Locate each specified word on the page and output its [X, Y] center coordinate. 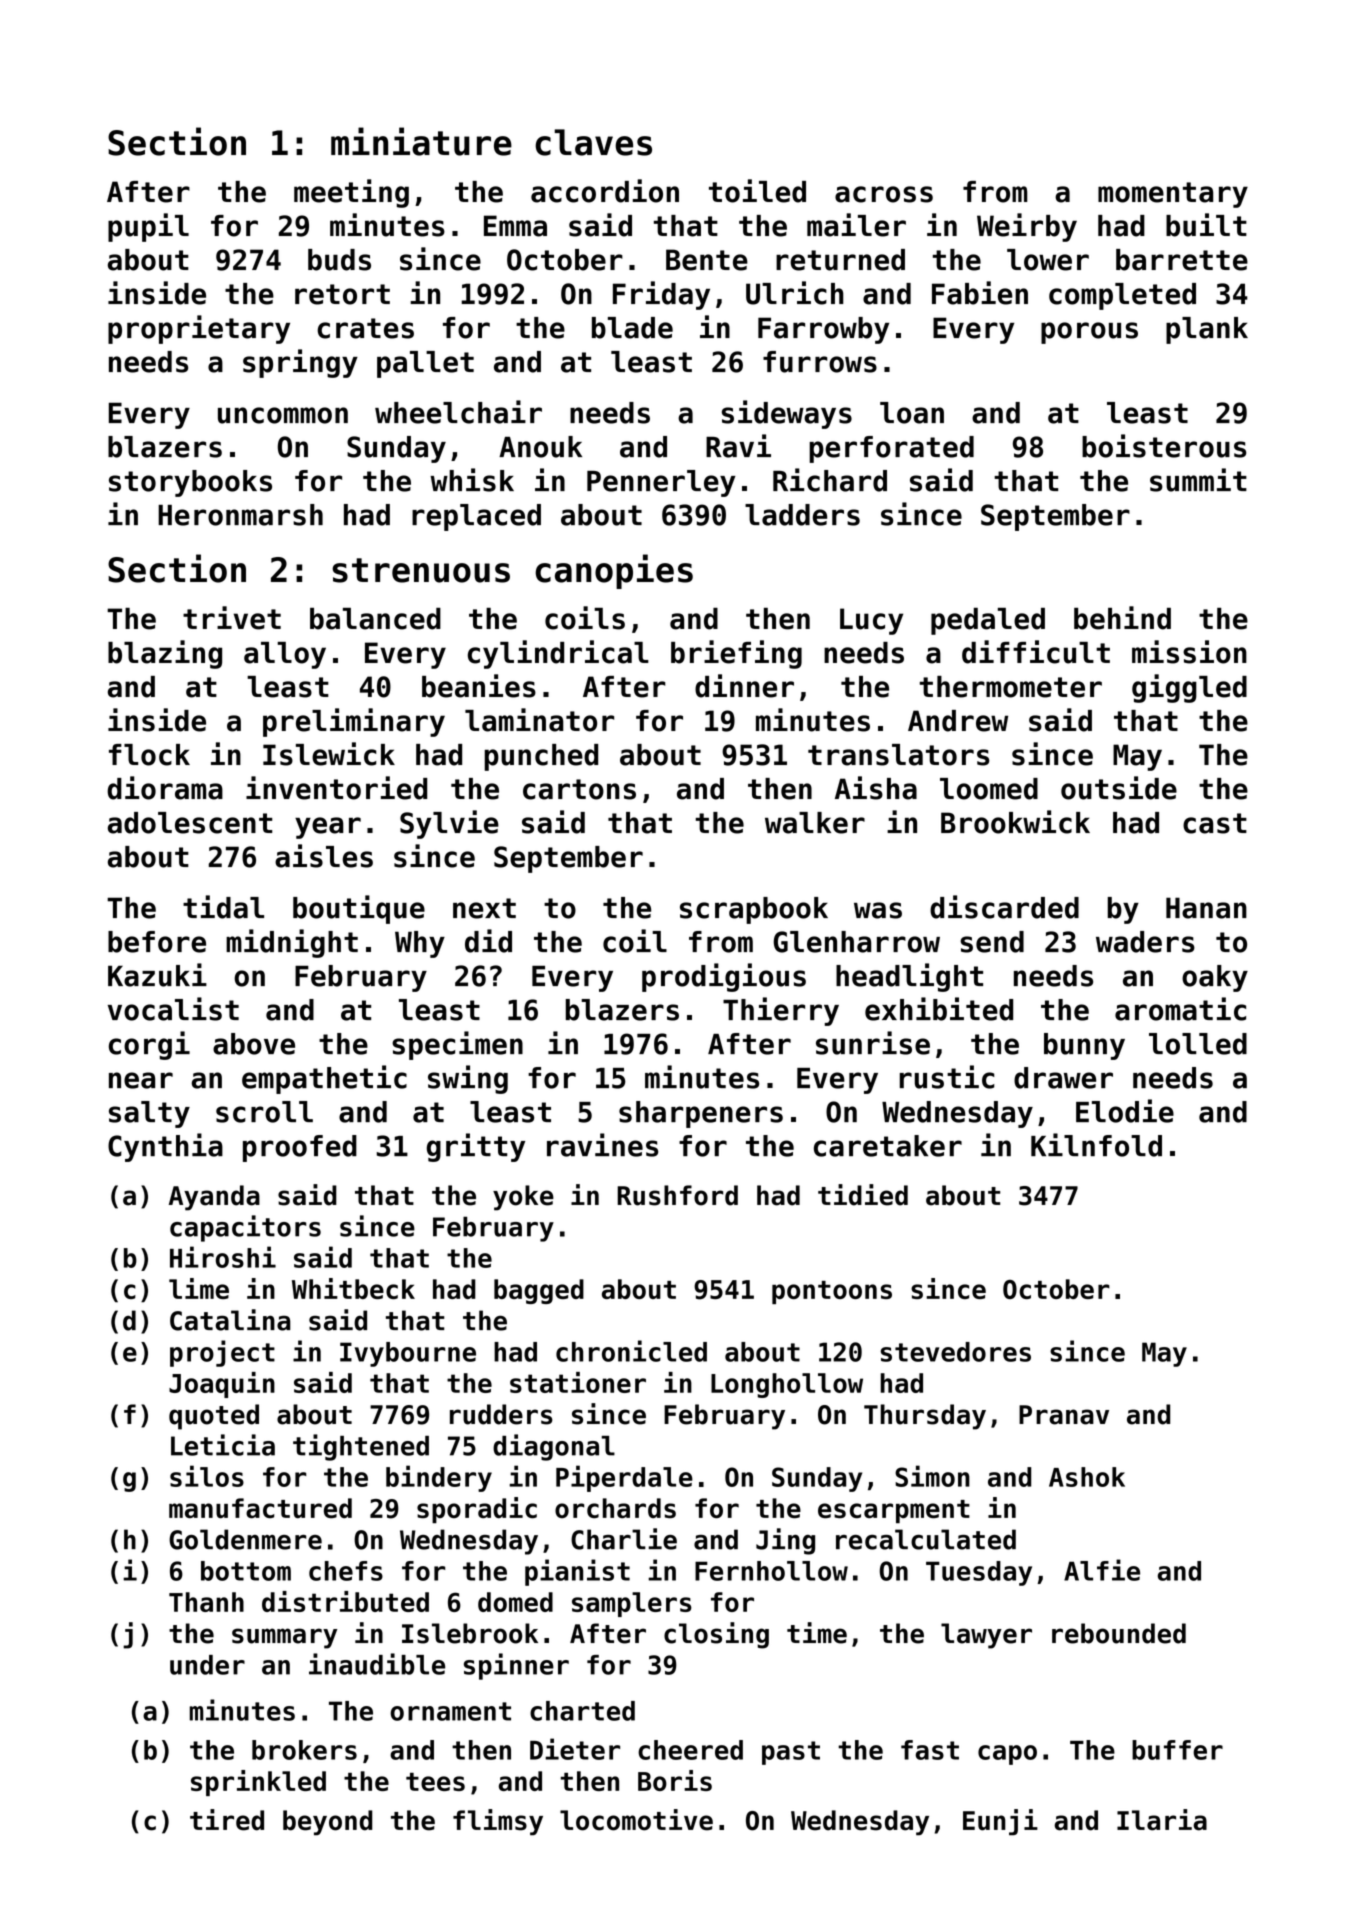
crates [365, 328]
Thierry [781, 1011]
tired [227, 1820]
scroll [264, 1112]
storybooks [190, 483]
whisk [472, 480]
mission [1189, 652]
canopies [614, 571]
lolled [1198, 1044]
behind [1122, 618]
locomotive [636, 1820]
